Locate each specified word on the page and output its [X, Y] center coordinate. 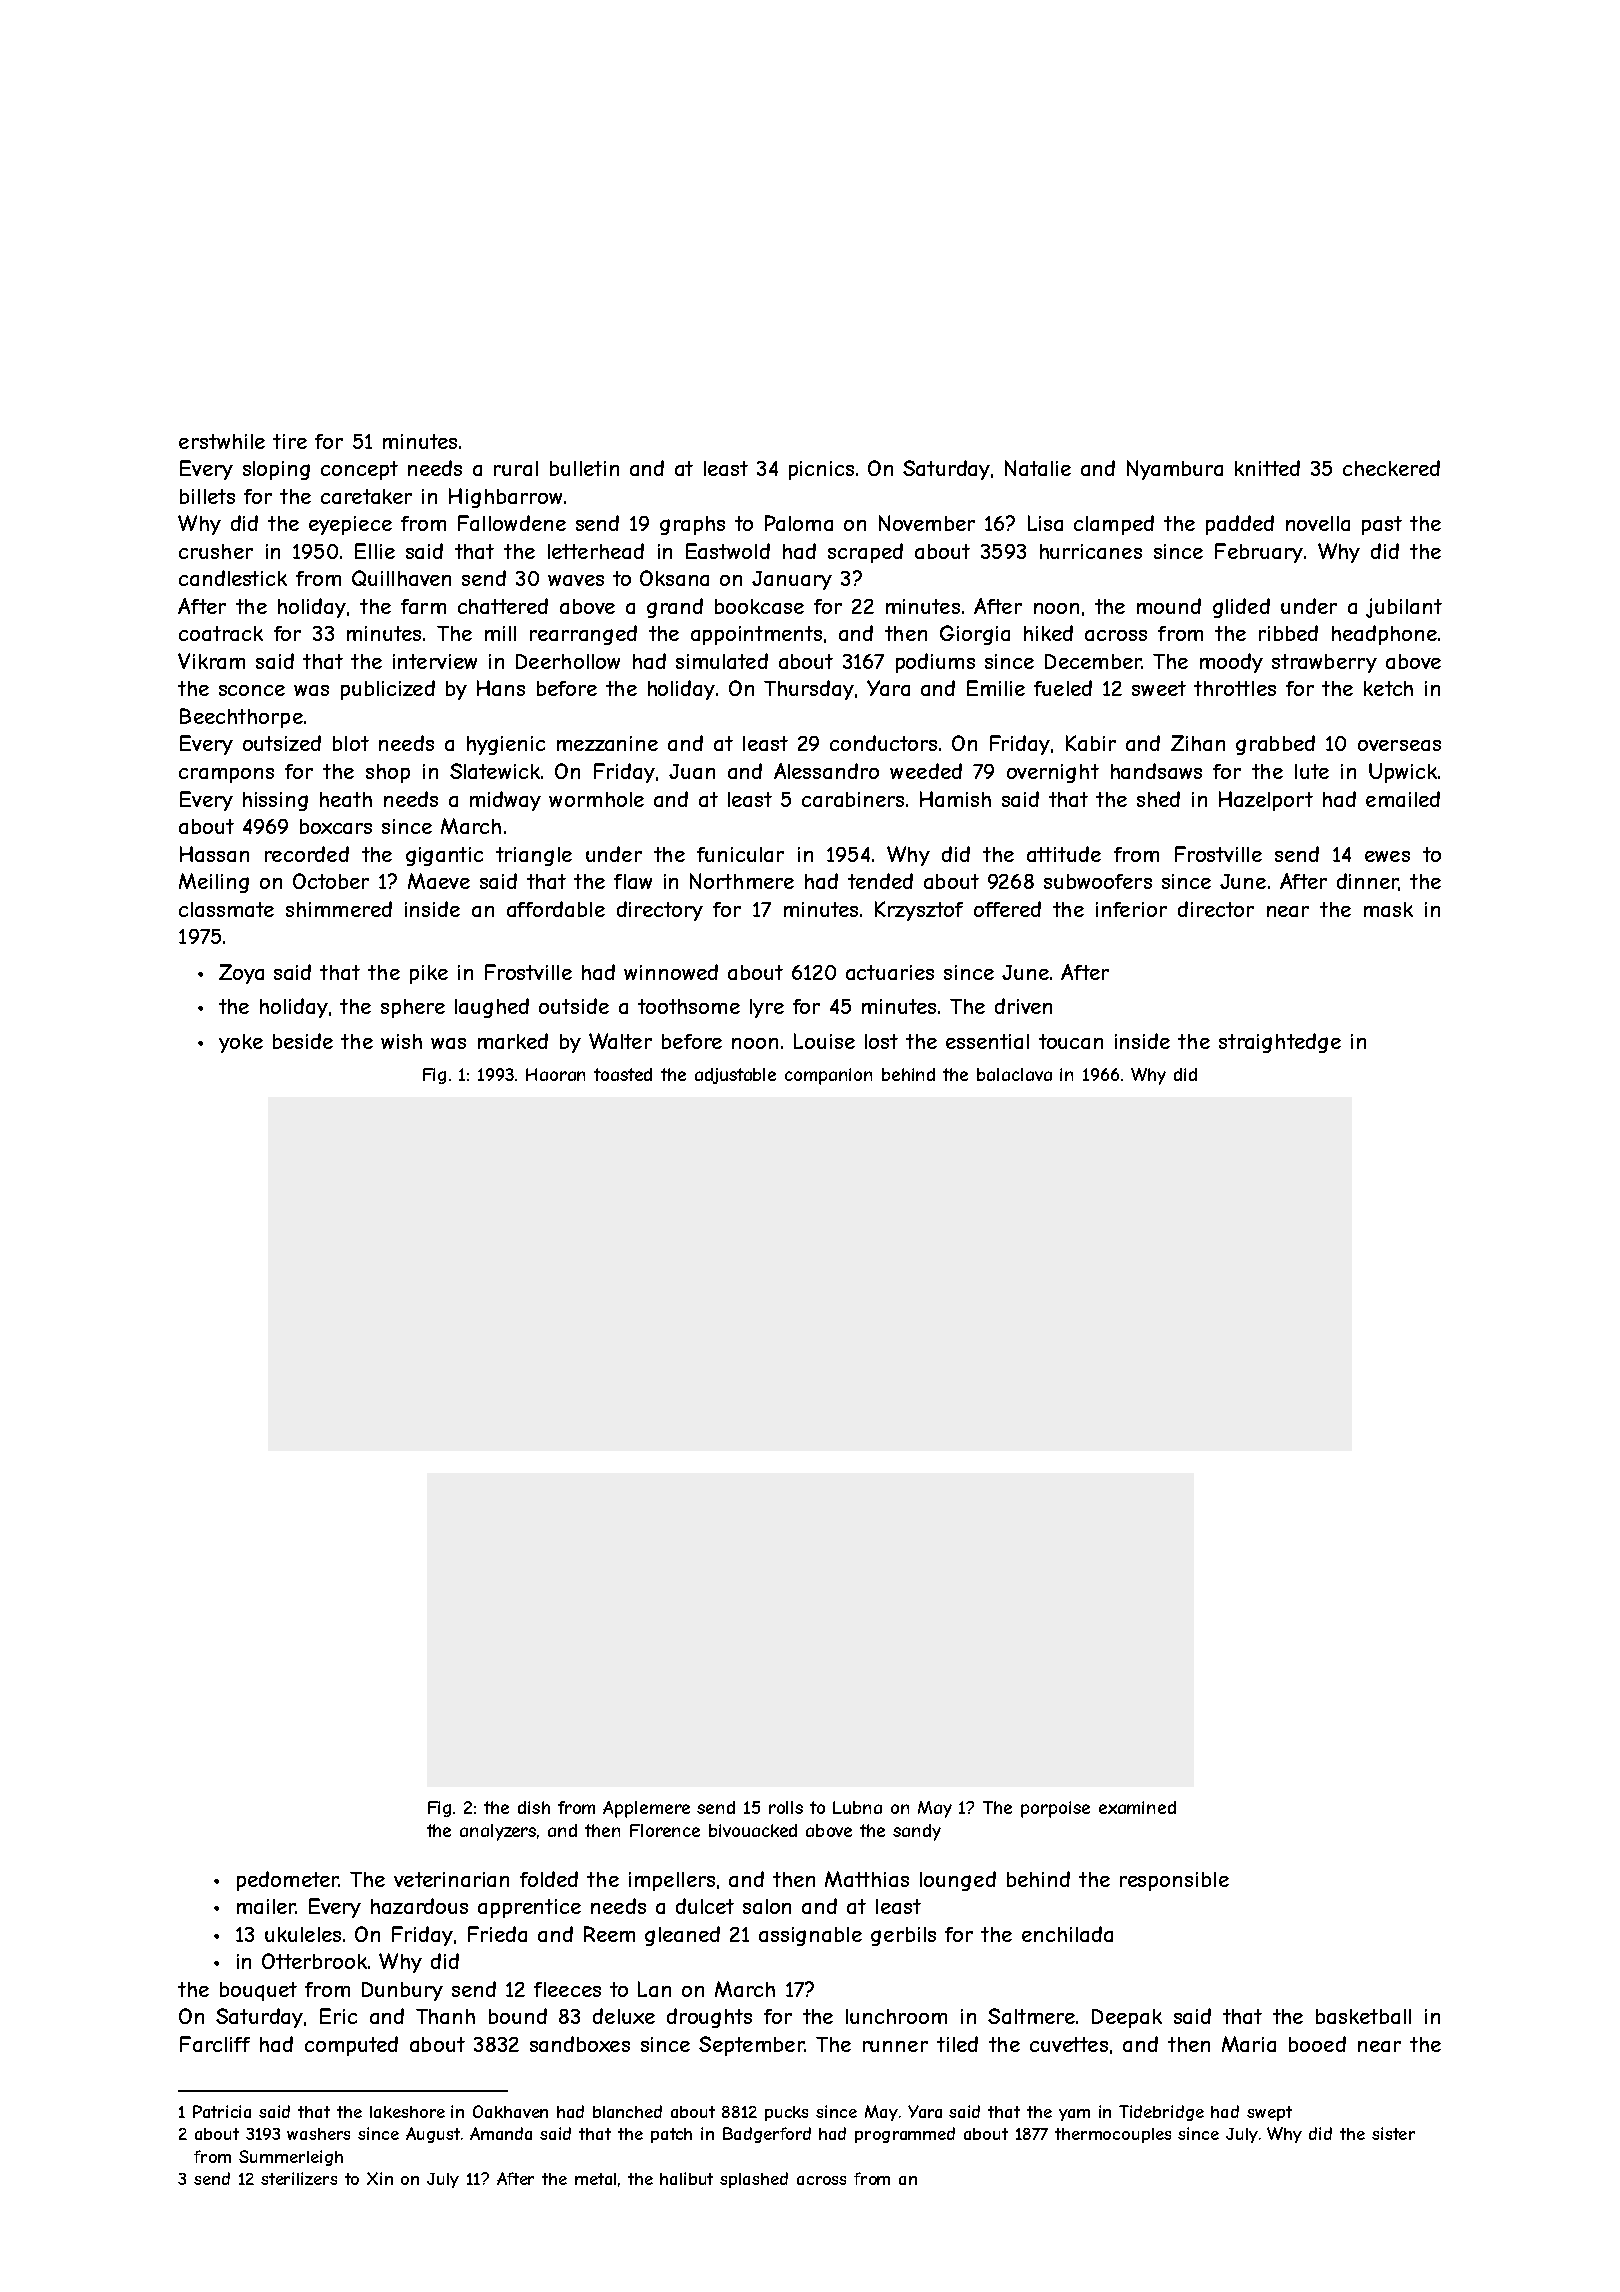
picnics [821, 470]
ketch [1388, 688]
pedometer [288, 1881]
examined [1137, 1807]
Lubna [857, 1807]
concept [359, 470]
